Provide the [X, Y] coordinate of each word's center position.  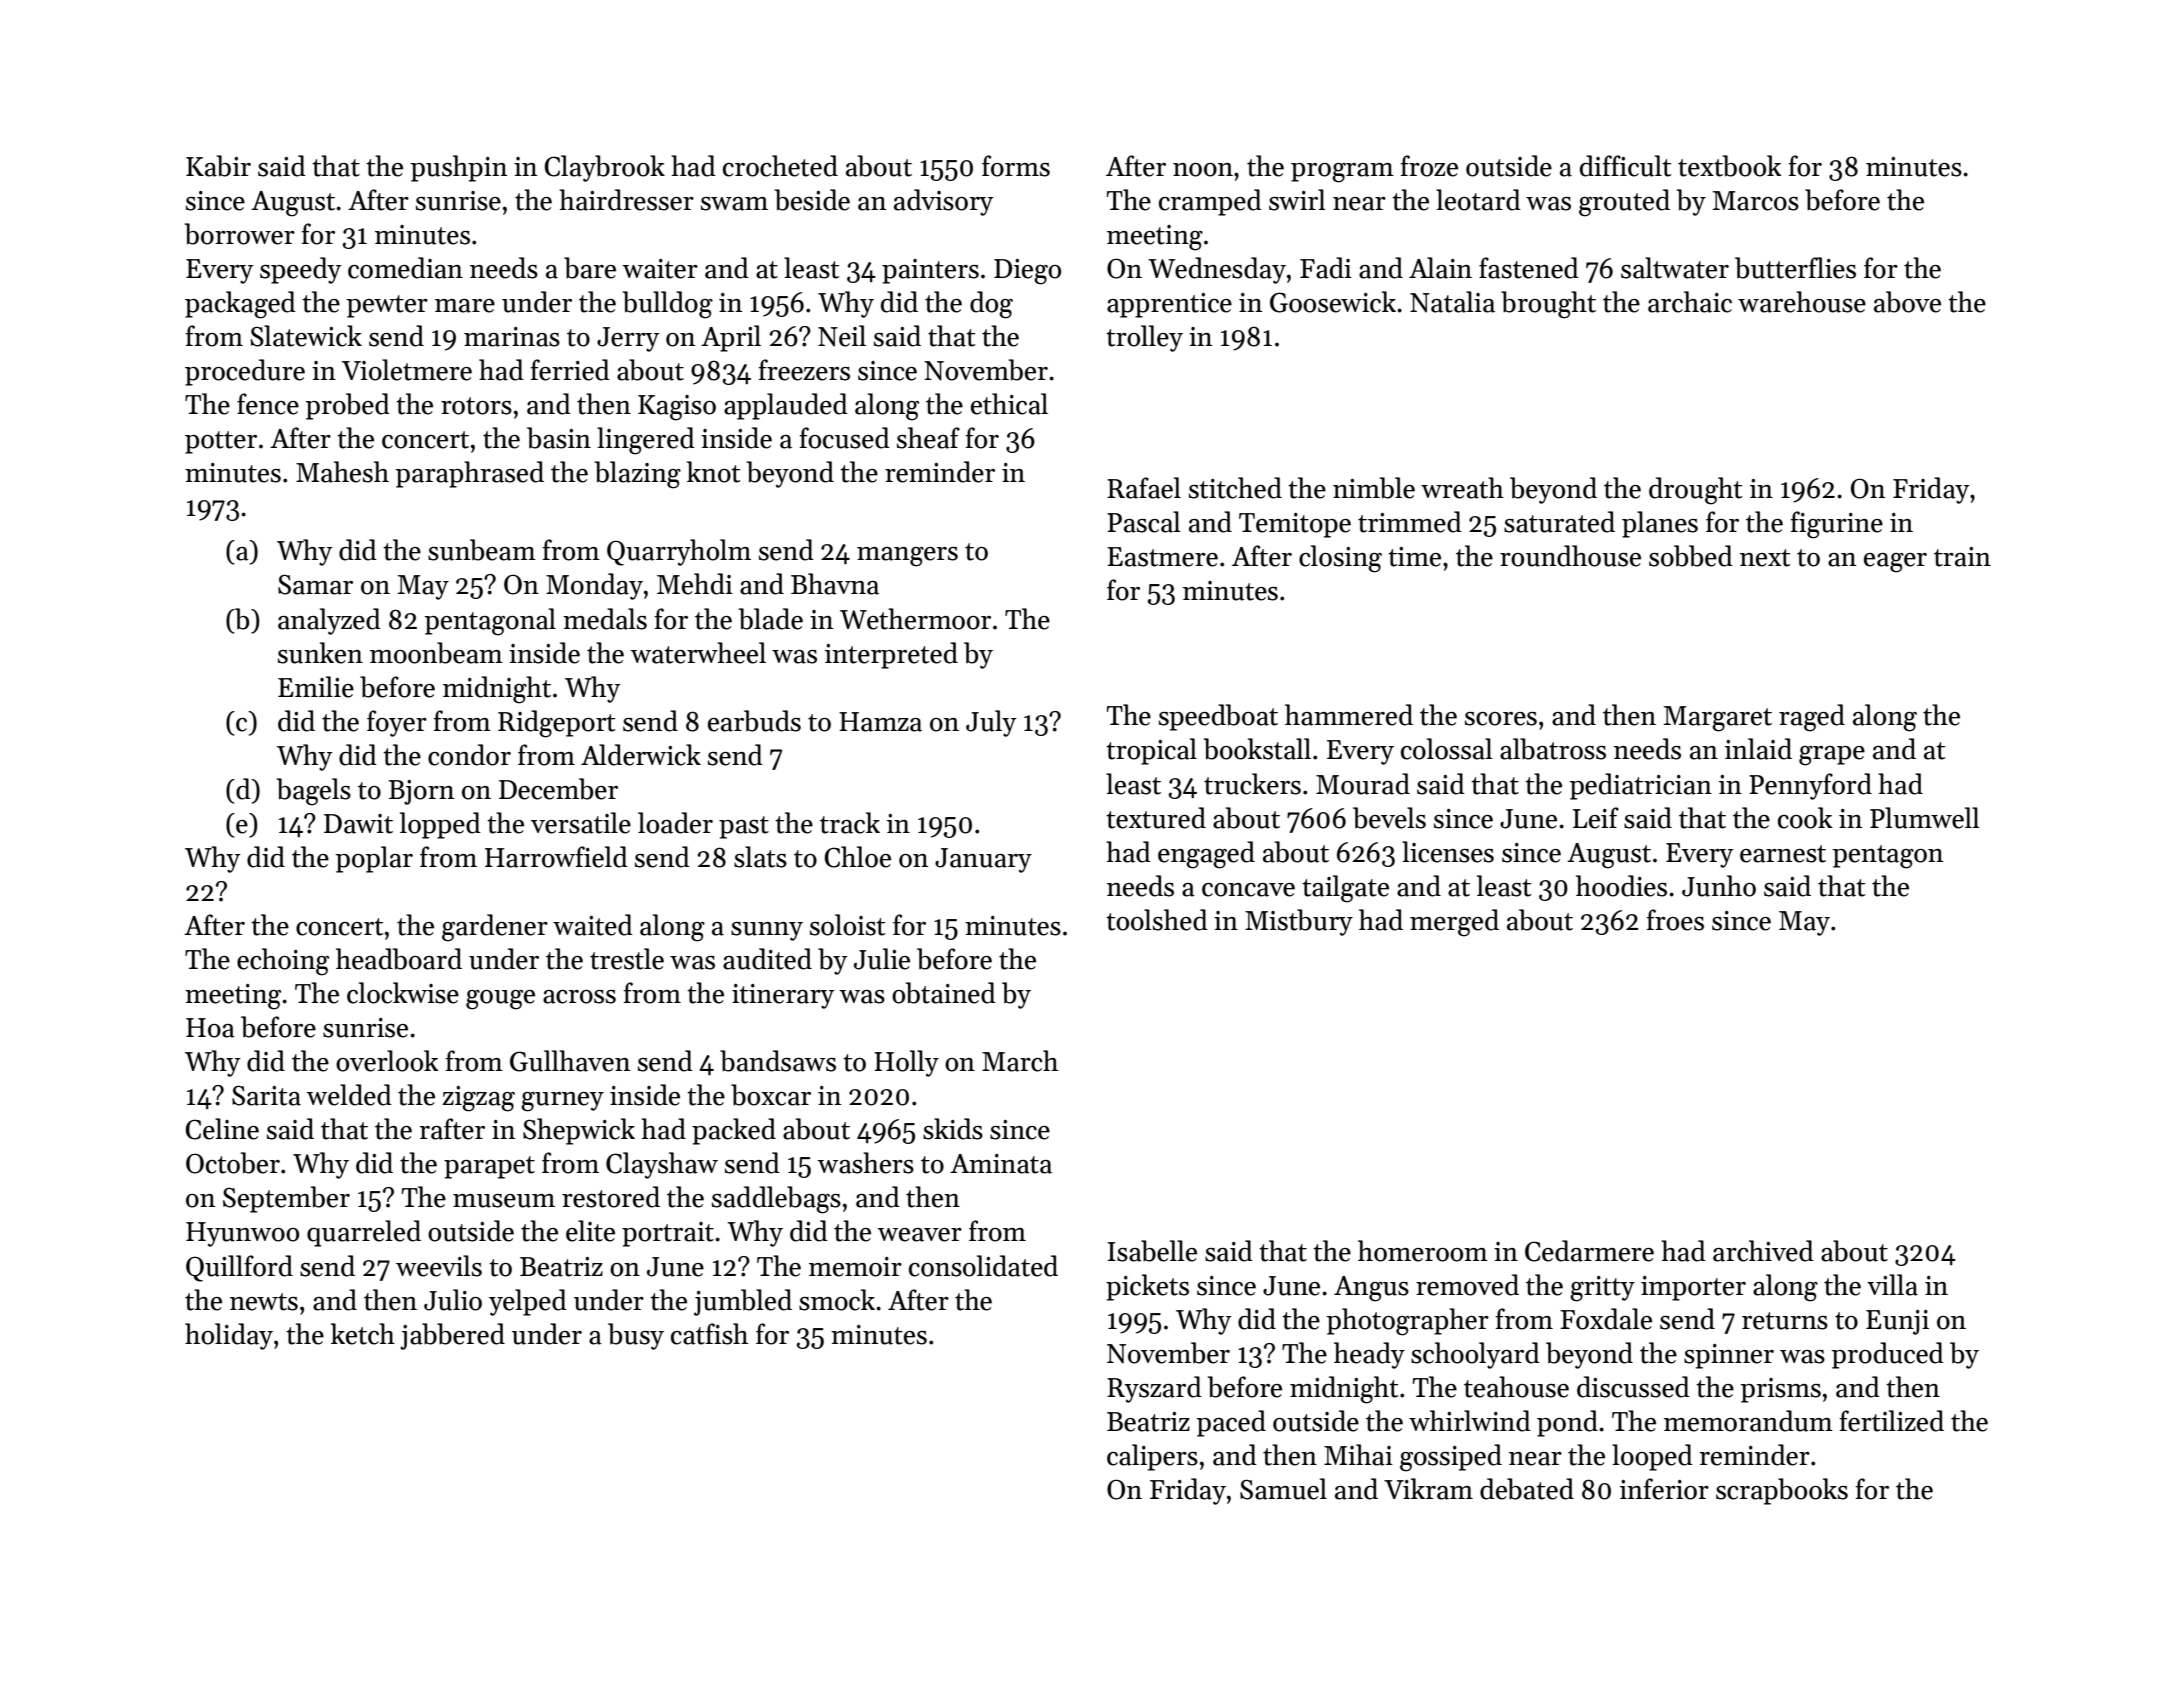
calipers [1152, 1457]
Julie [882, 959]
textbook [1730, 166]
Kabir [218, 166]
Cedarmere [1589, 1251]
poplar [374, 859]
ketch [363, 1334]
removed [1467, 1285]
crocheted [780, 166]
